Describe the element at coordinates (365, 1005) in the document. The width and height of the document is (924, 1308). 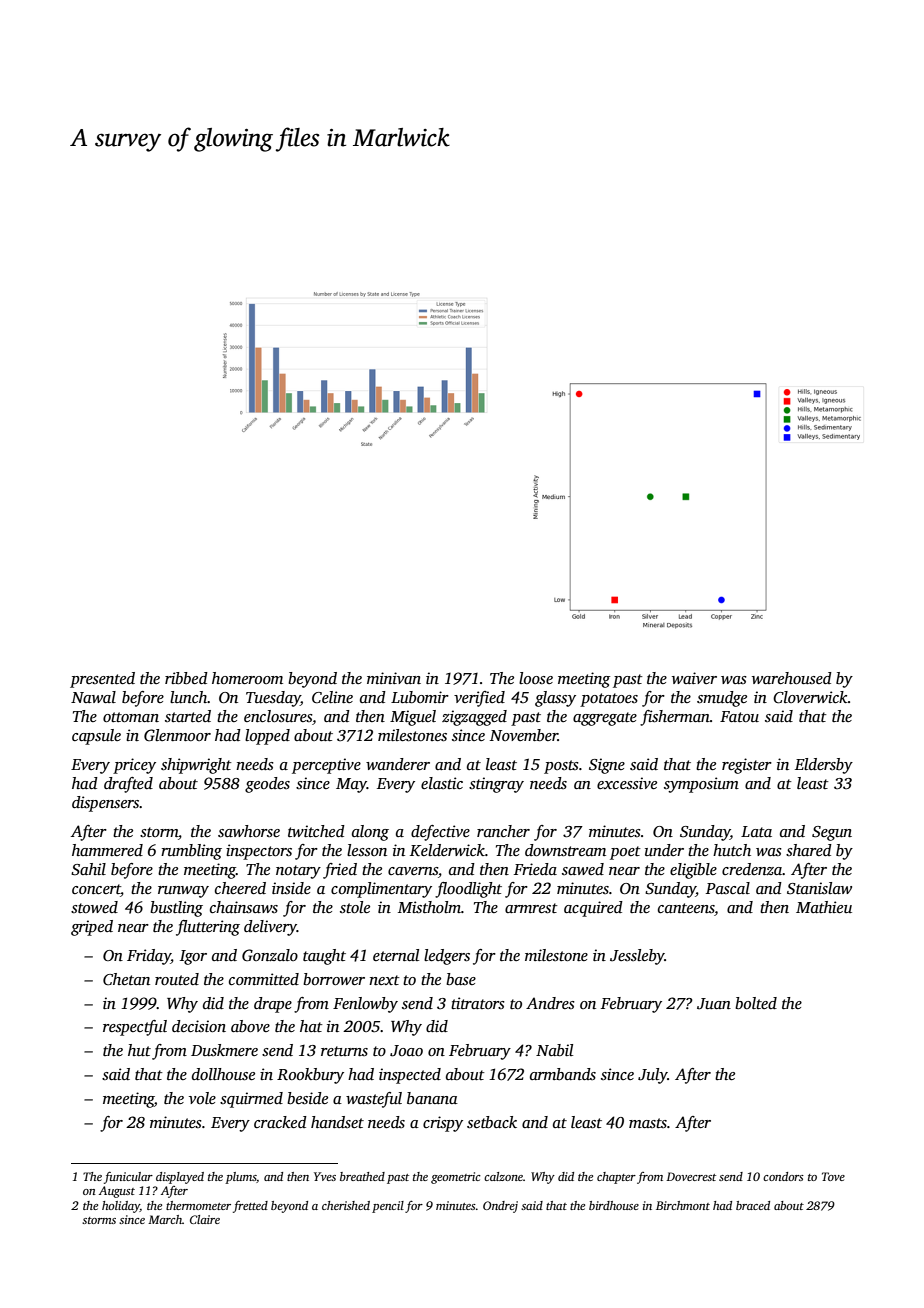
I see `Fenlowby` at that location.
